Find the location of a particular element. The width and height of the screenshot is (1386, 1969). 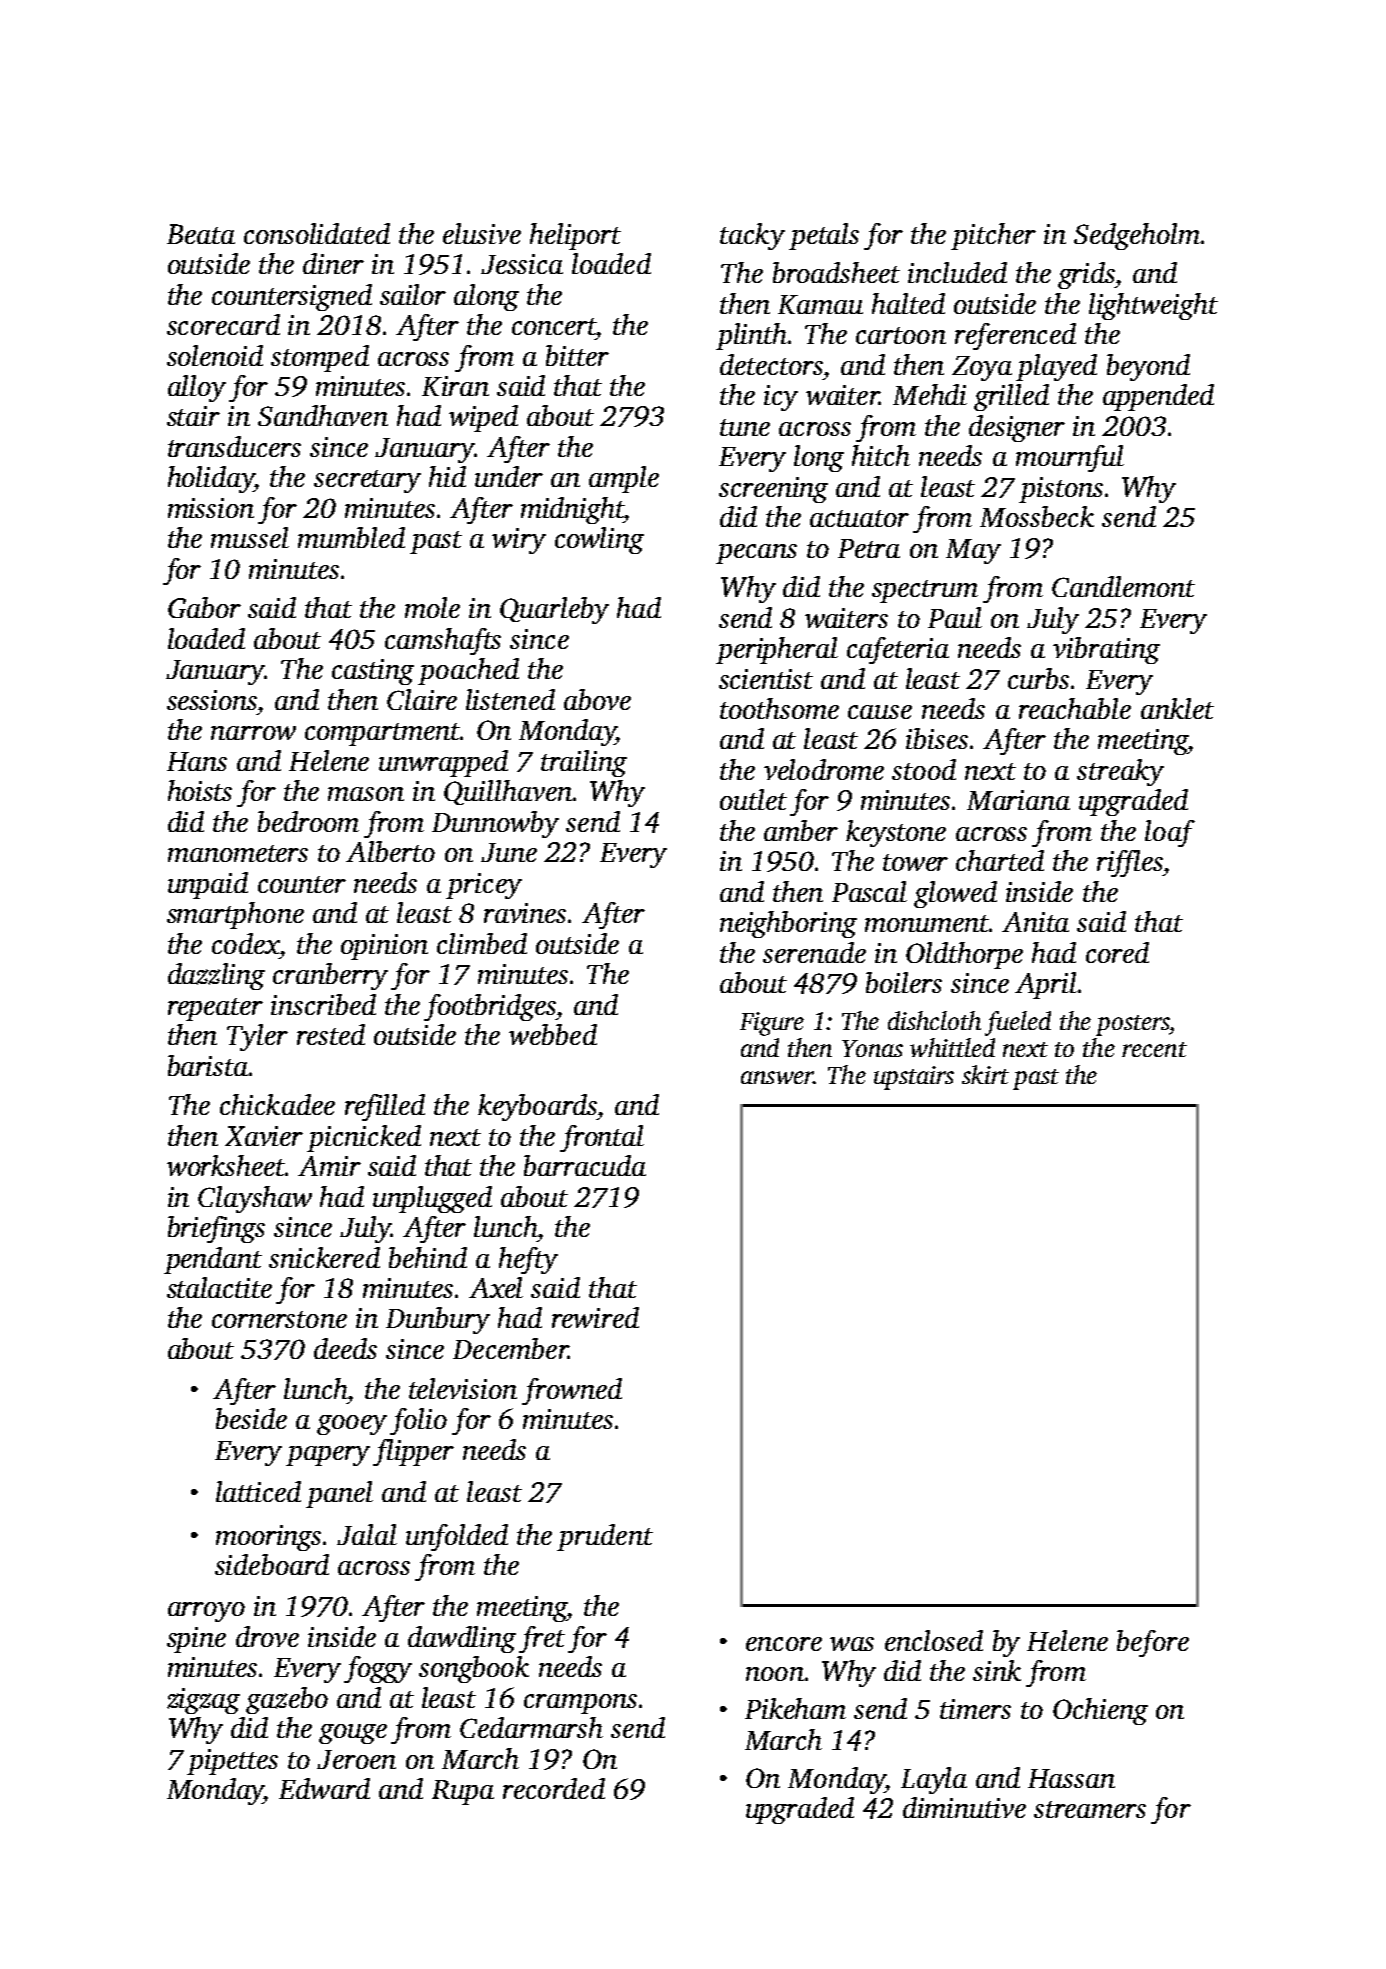

pipettes is located at coordinates (232, 1762).
